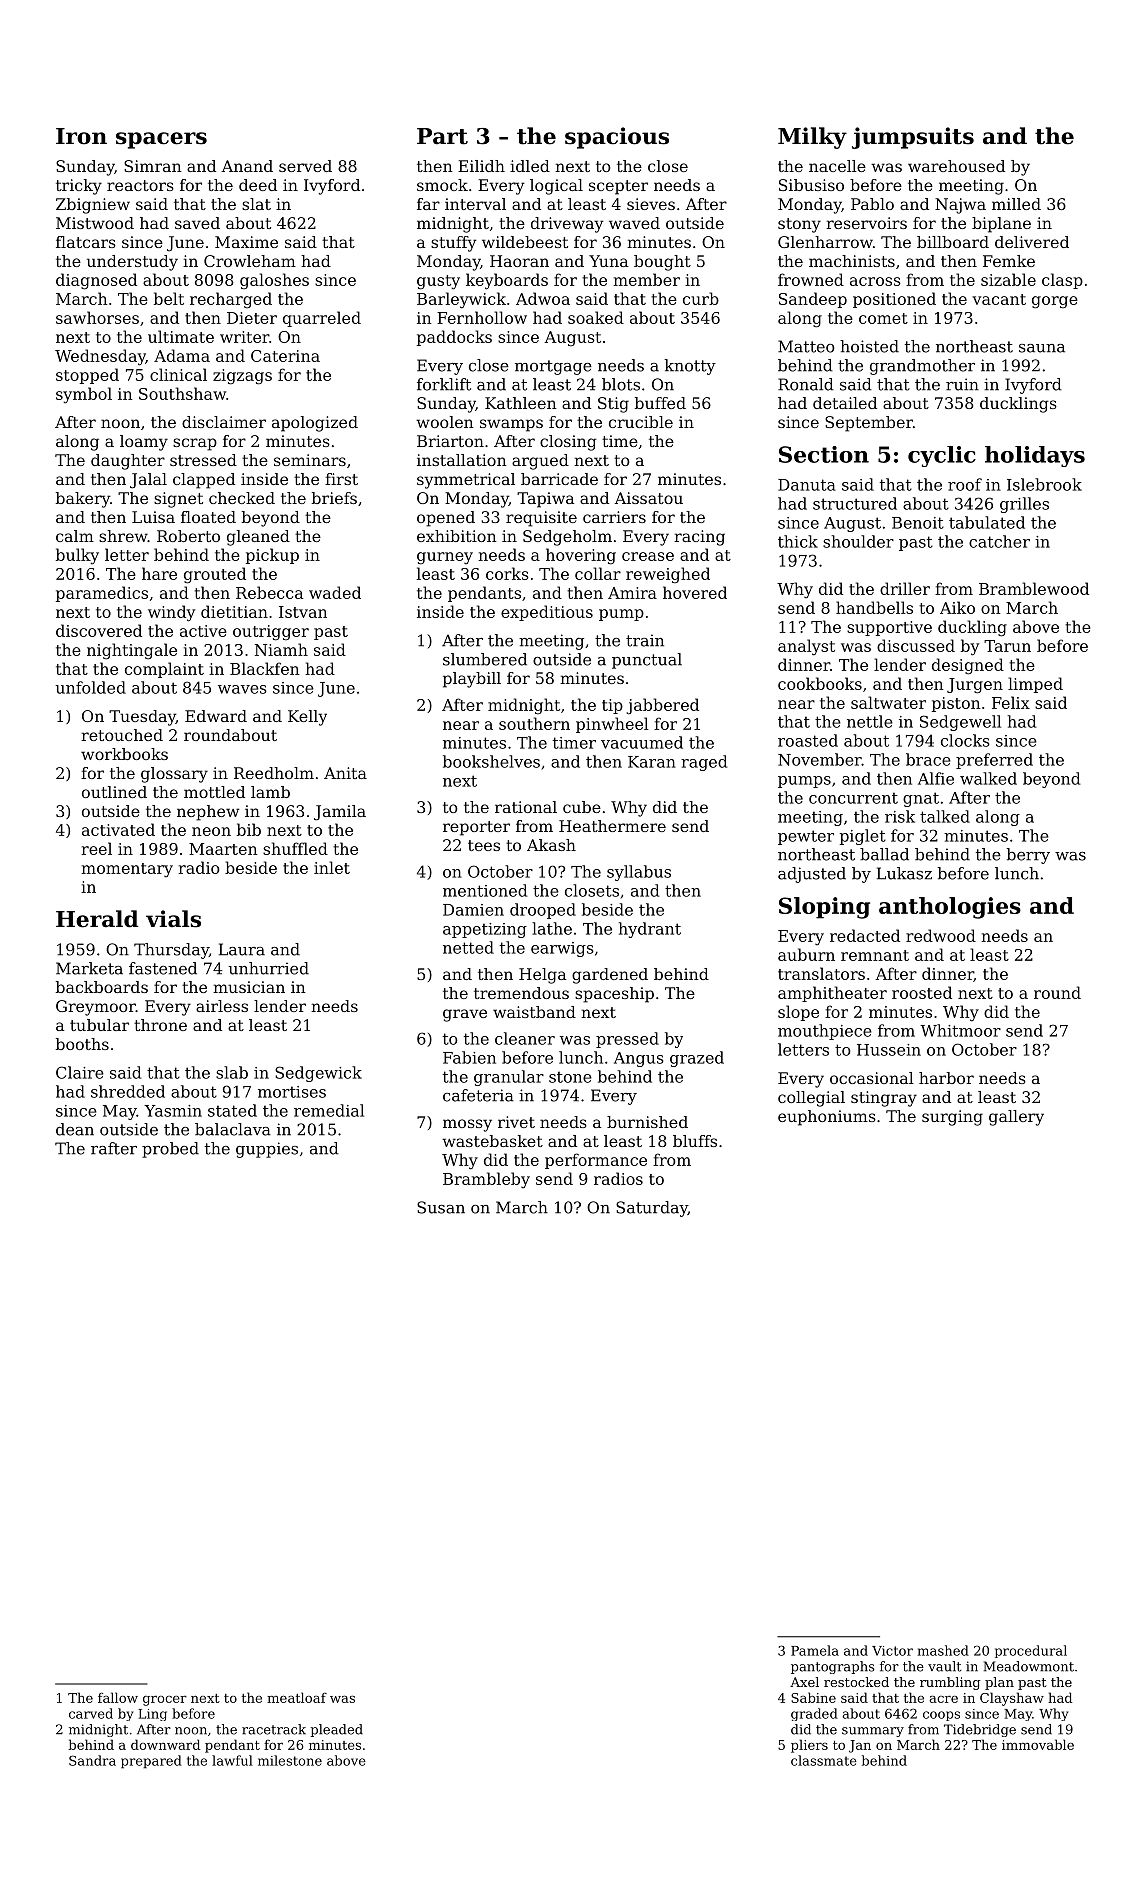 This screenshot has width=1147, height=1890. I want to click on shoulder, so click(858, 541).
